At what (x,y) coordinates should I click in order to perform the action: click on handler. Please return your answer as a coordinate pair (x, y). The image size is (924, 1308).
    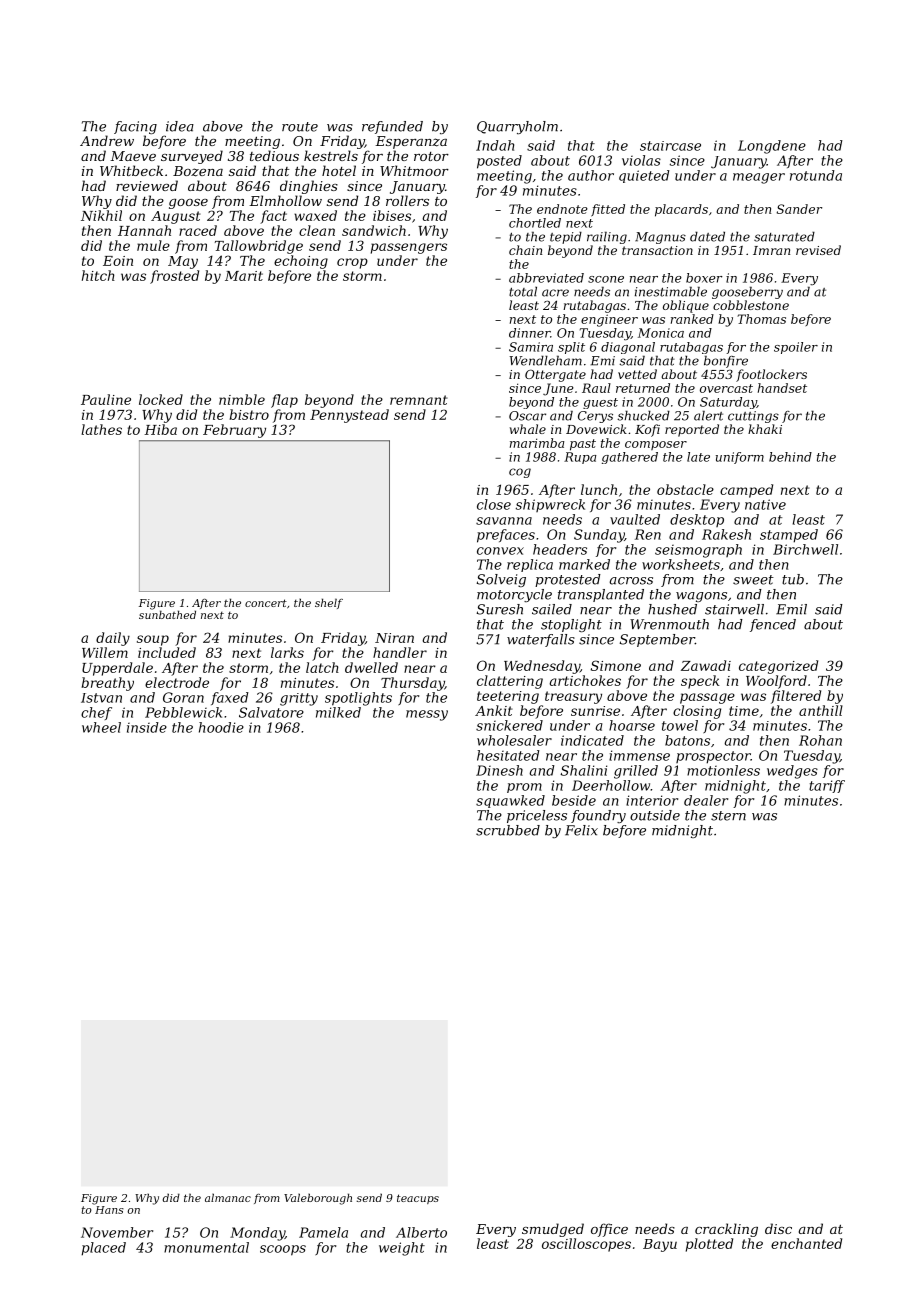
    Looking at the image, I should click on (400, 652).
